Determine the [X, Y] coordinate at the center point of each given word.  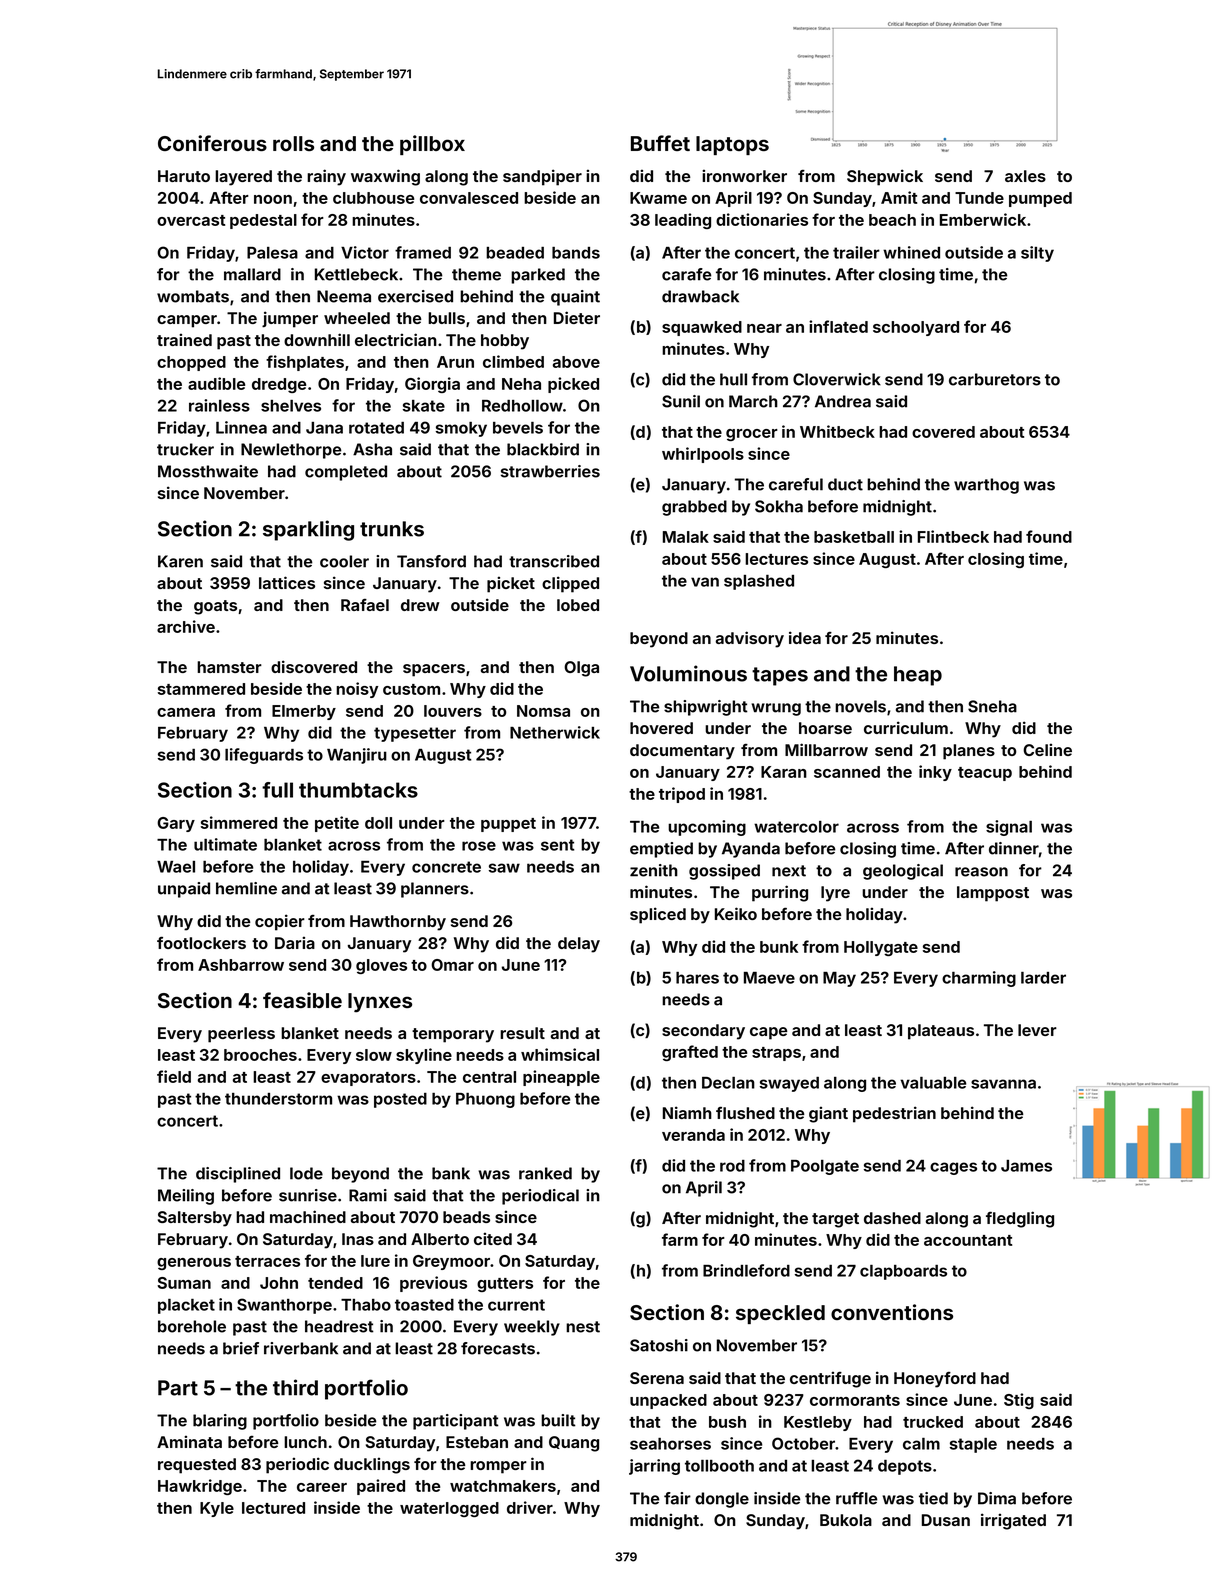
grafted [690, 1053]
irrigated [1013, 1521]
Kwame [658, 198]
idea [805, 637]
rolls [293, 143]
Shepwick [885, 177]
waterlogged [449, 1509]
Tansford [431, 561]
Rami [368, 1195]
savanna [1003, 1084]
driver [530, 1507]
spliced [658, 915]
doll [378, 823]
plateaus [941, 1032]
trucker [185, 449]
